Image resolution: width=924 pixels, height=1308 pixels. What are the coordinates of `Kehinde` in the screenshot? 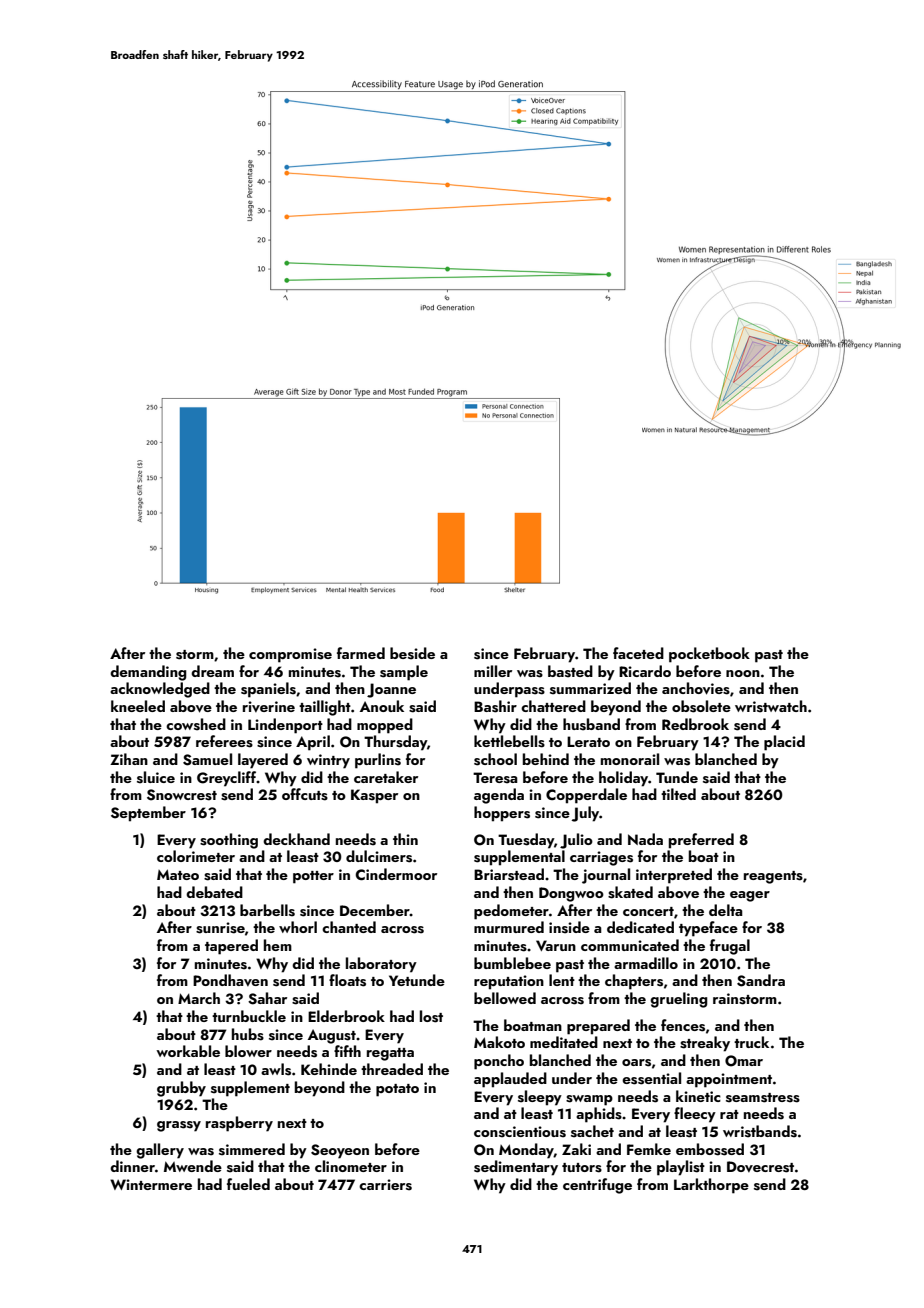 It's located at (329, 1069).
